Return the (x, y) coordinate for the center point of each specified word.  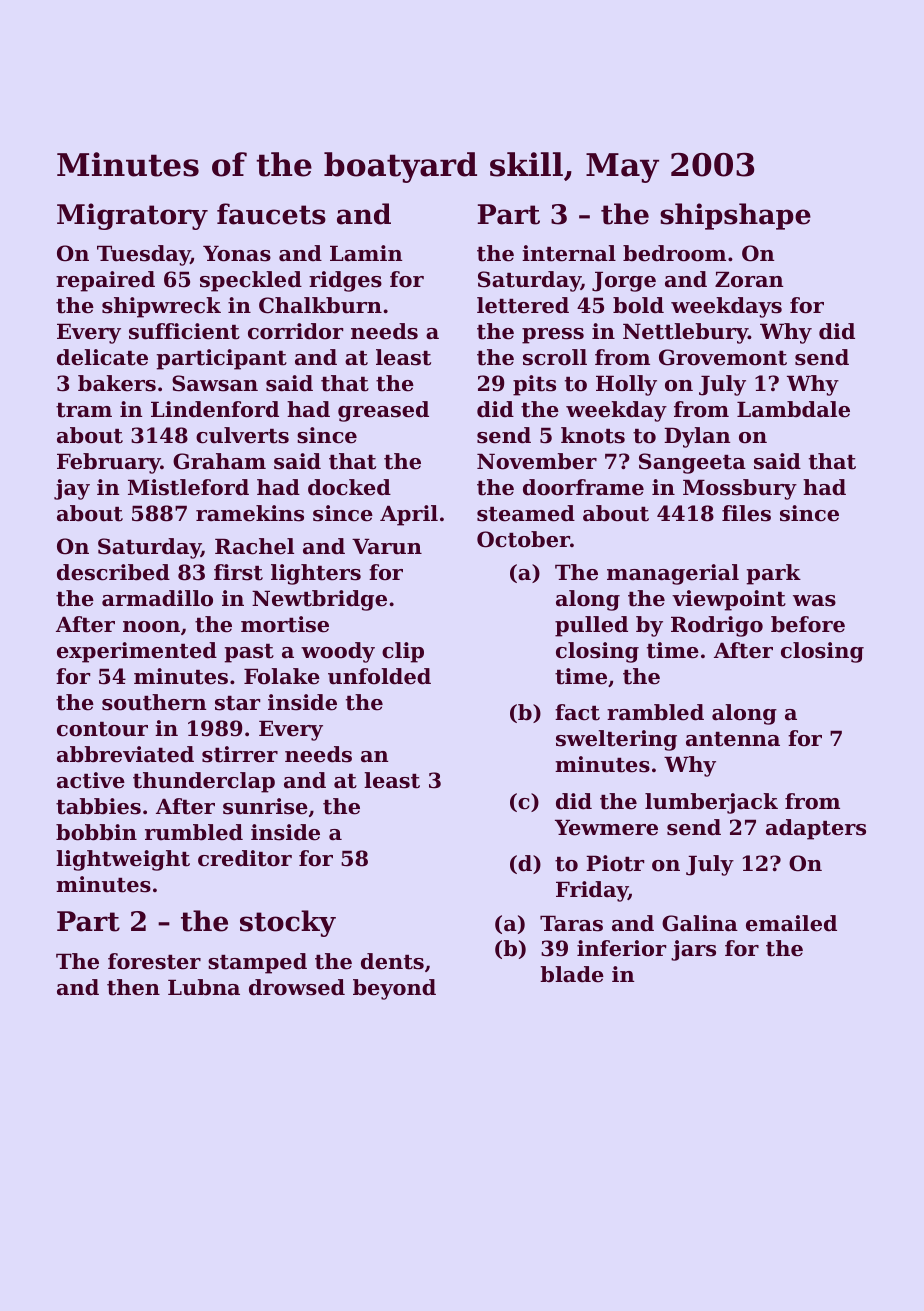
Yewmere (606, 827)
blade (572, 974)
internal (569, 253)
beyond (394, 989)
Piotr (615, 863)
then (133, 987)
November (537, 461)
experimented (137, 652)
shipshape (735, 216)
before (808, 624)
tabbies (98, 806)
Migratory (132, 216)
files (746, 513)
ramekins (250, 513)
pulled (591, 626)
